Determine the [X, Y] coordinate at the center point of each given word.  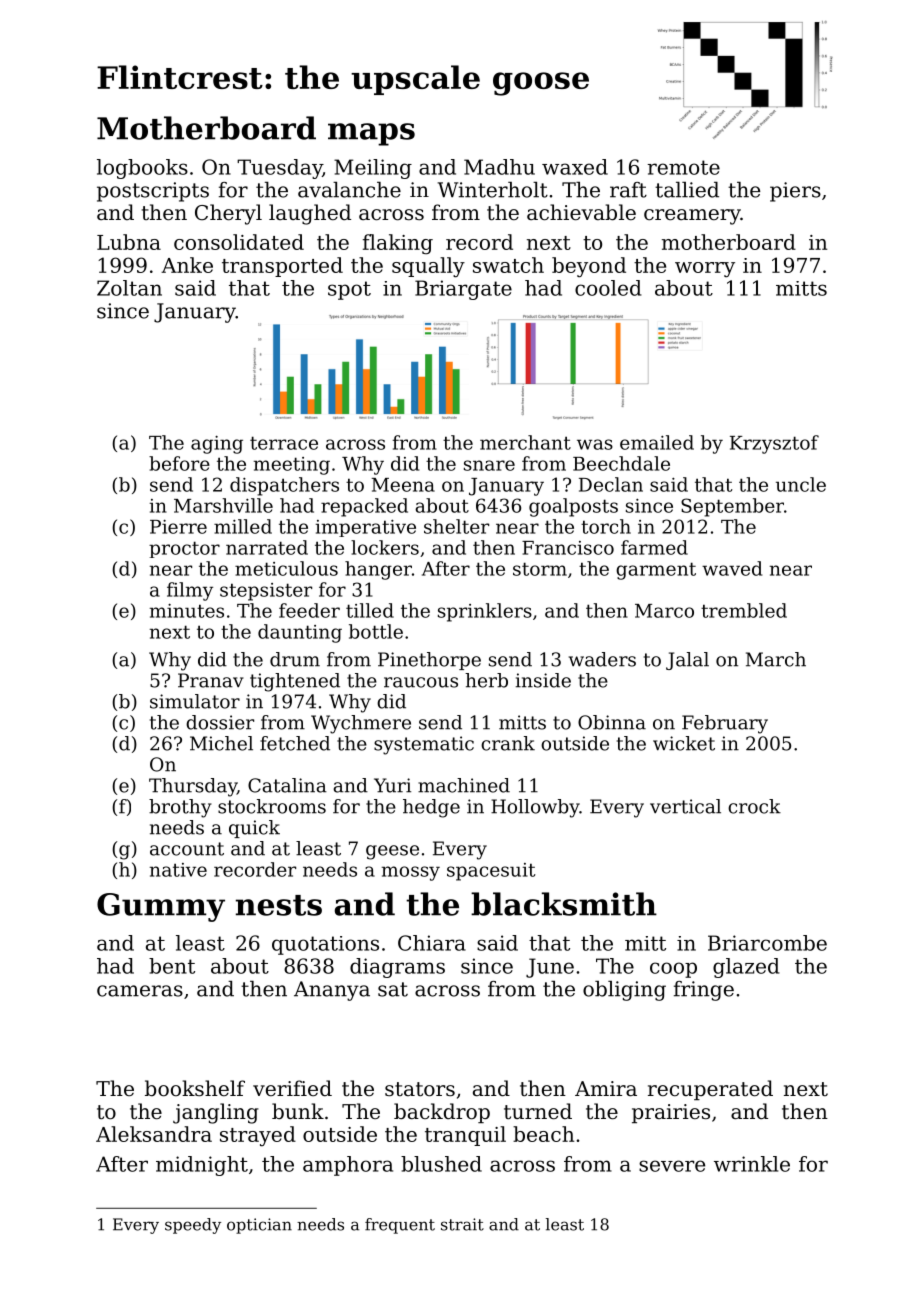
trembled [744, 610]
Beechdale [621, 463]
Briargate [463, 290]
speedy [193, 1226]
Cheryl [228, 214]
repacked [364, 507]
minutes [187, 611]
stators [420, 1089]
